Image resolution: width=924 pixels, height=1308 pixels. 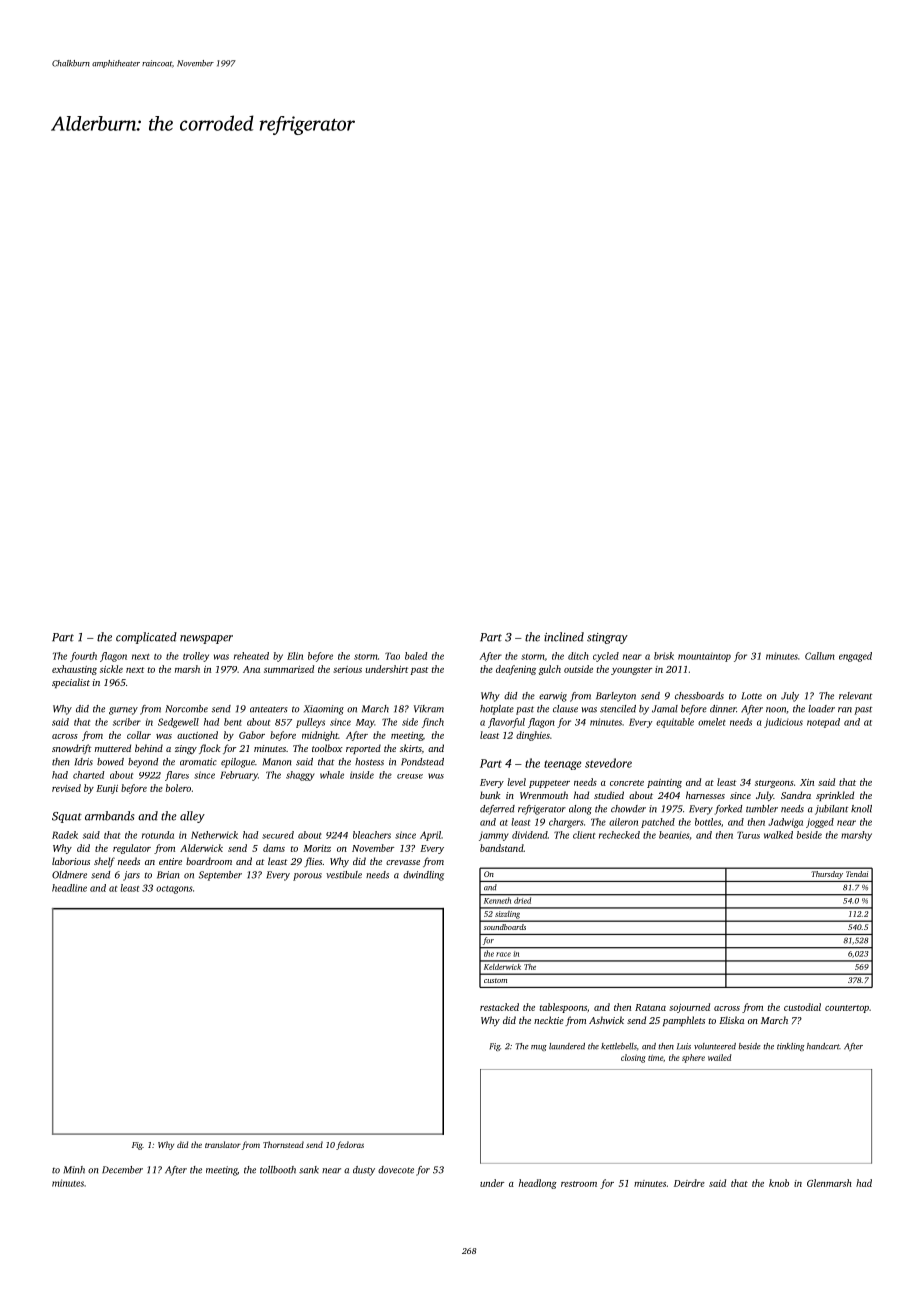 What do you see at coordinates (396, 1170) in the image?
I see `dovecote` at bounding box center [396, 1170].
